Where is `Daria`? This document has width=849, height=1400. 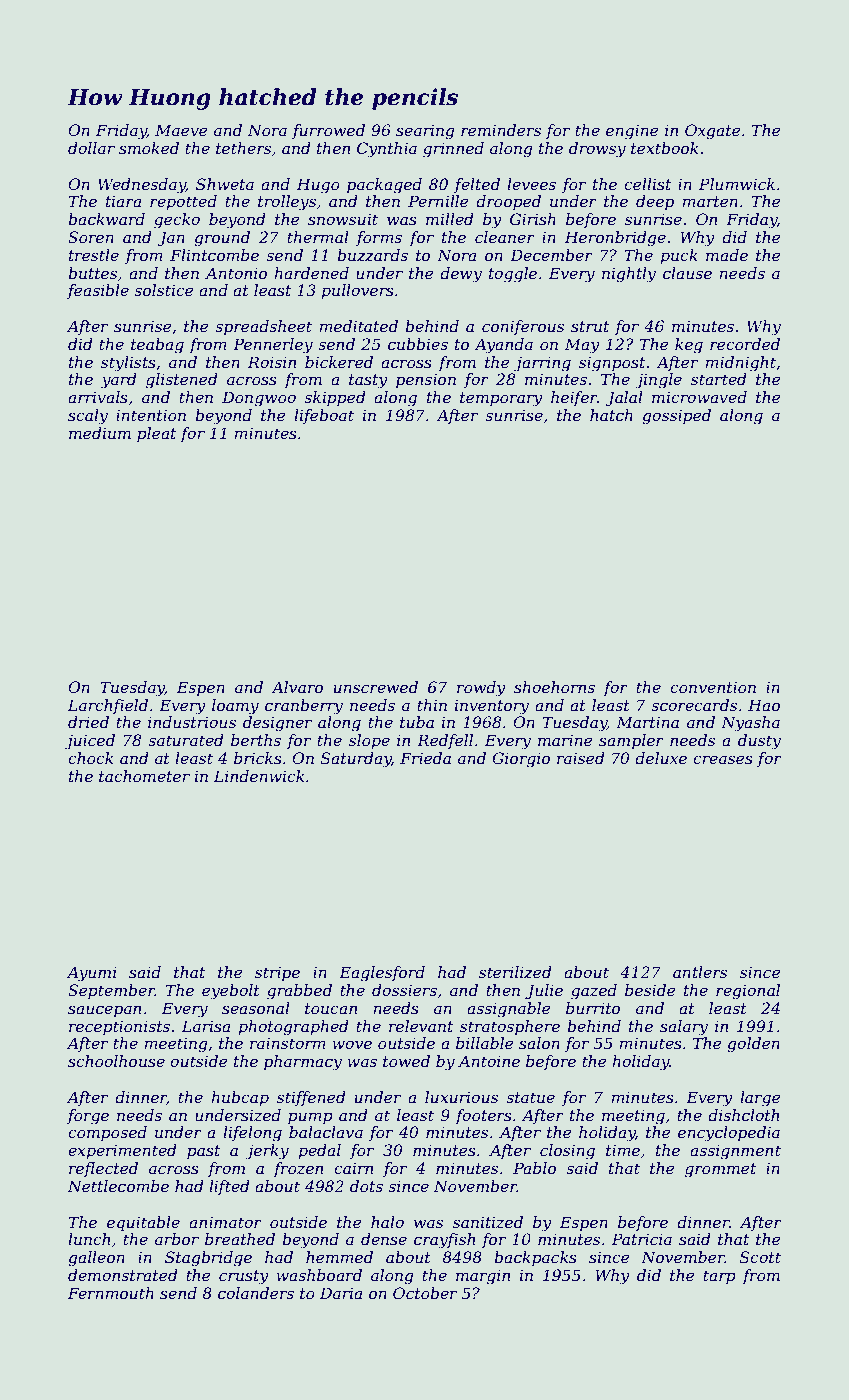 Daria is located at coordinates (341, 1293).
